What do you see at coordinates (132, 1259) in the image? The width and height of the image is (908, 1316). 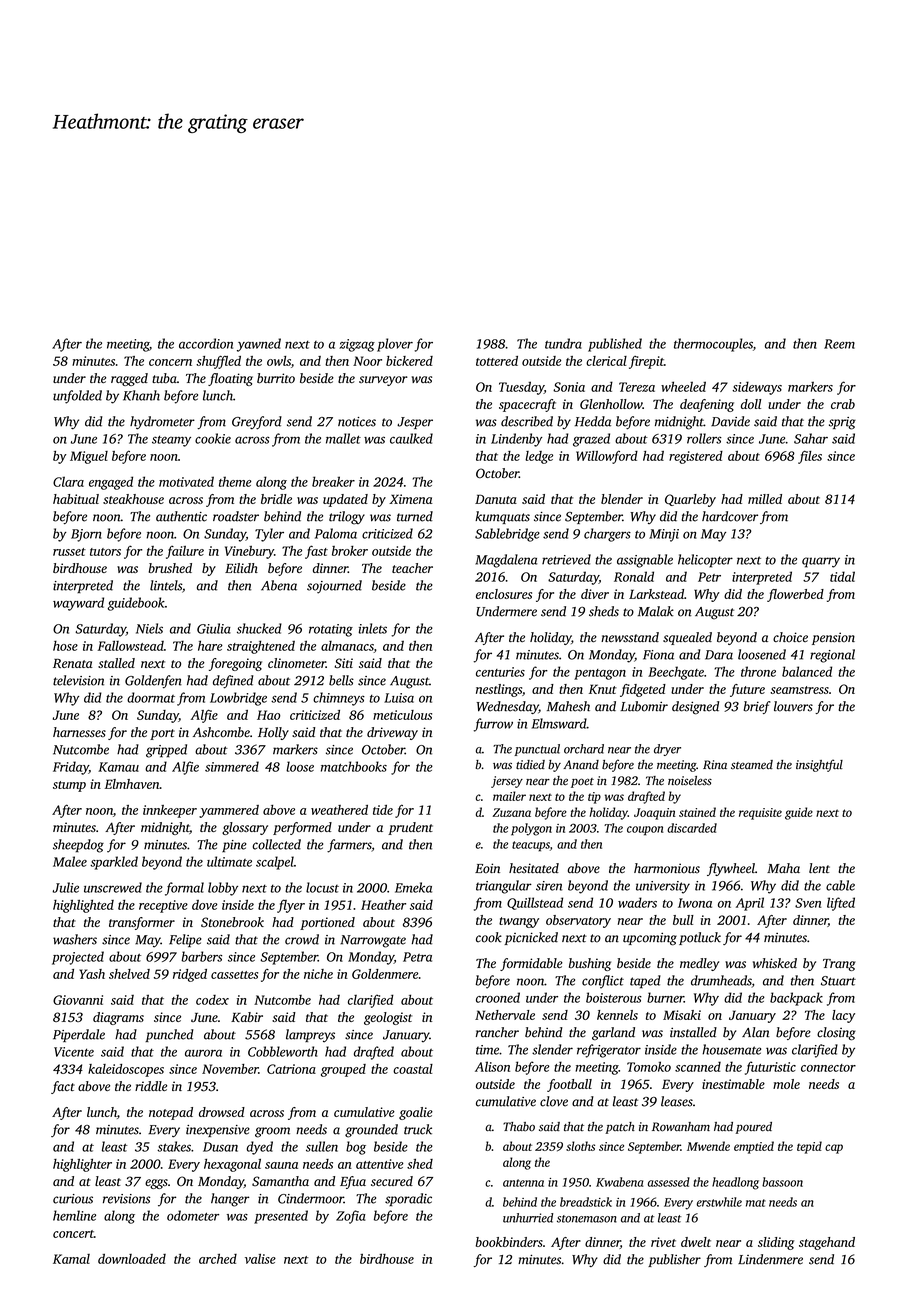 I see `downloaded` at bounding box center [132, 1259].
